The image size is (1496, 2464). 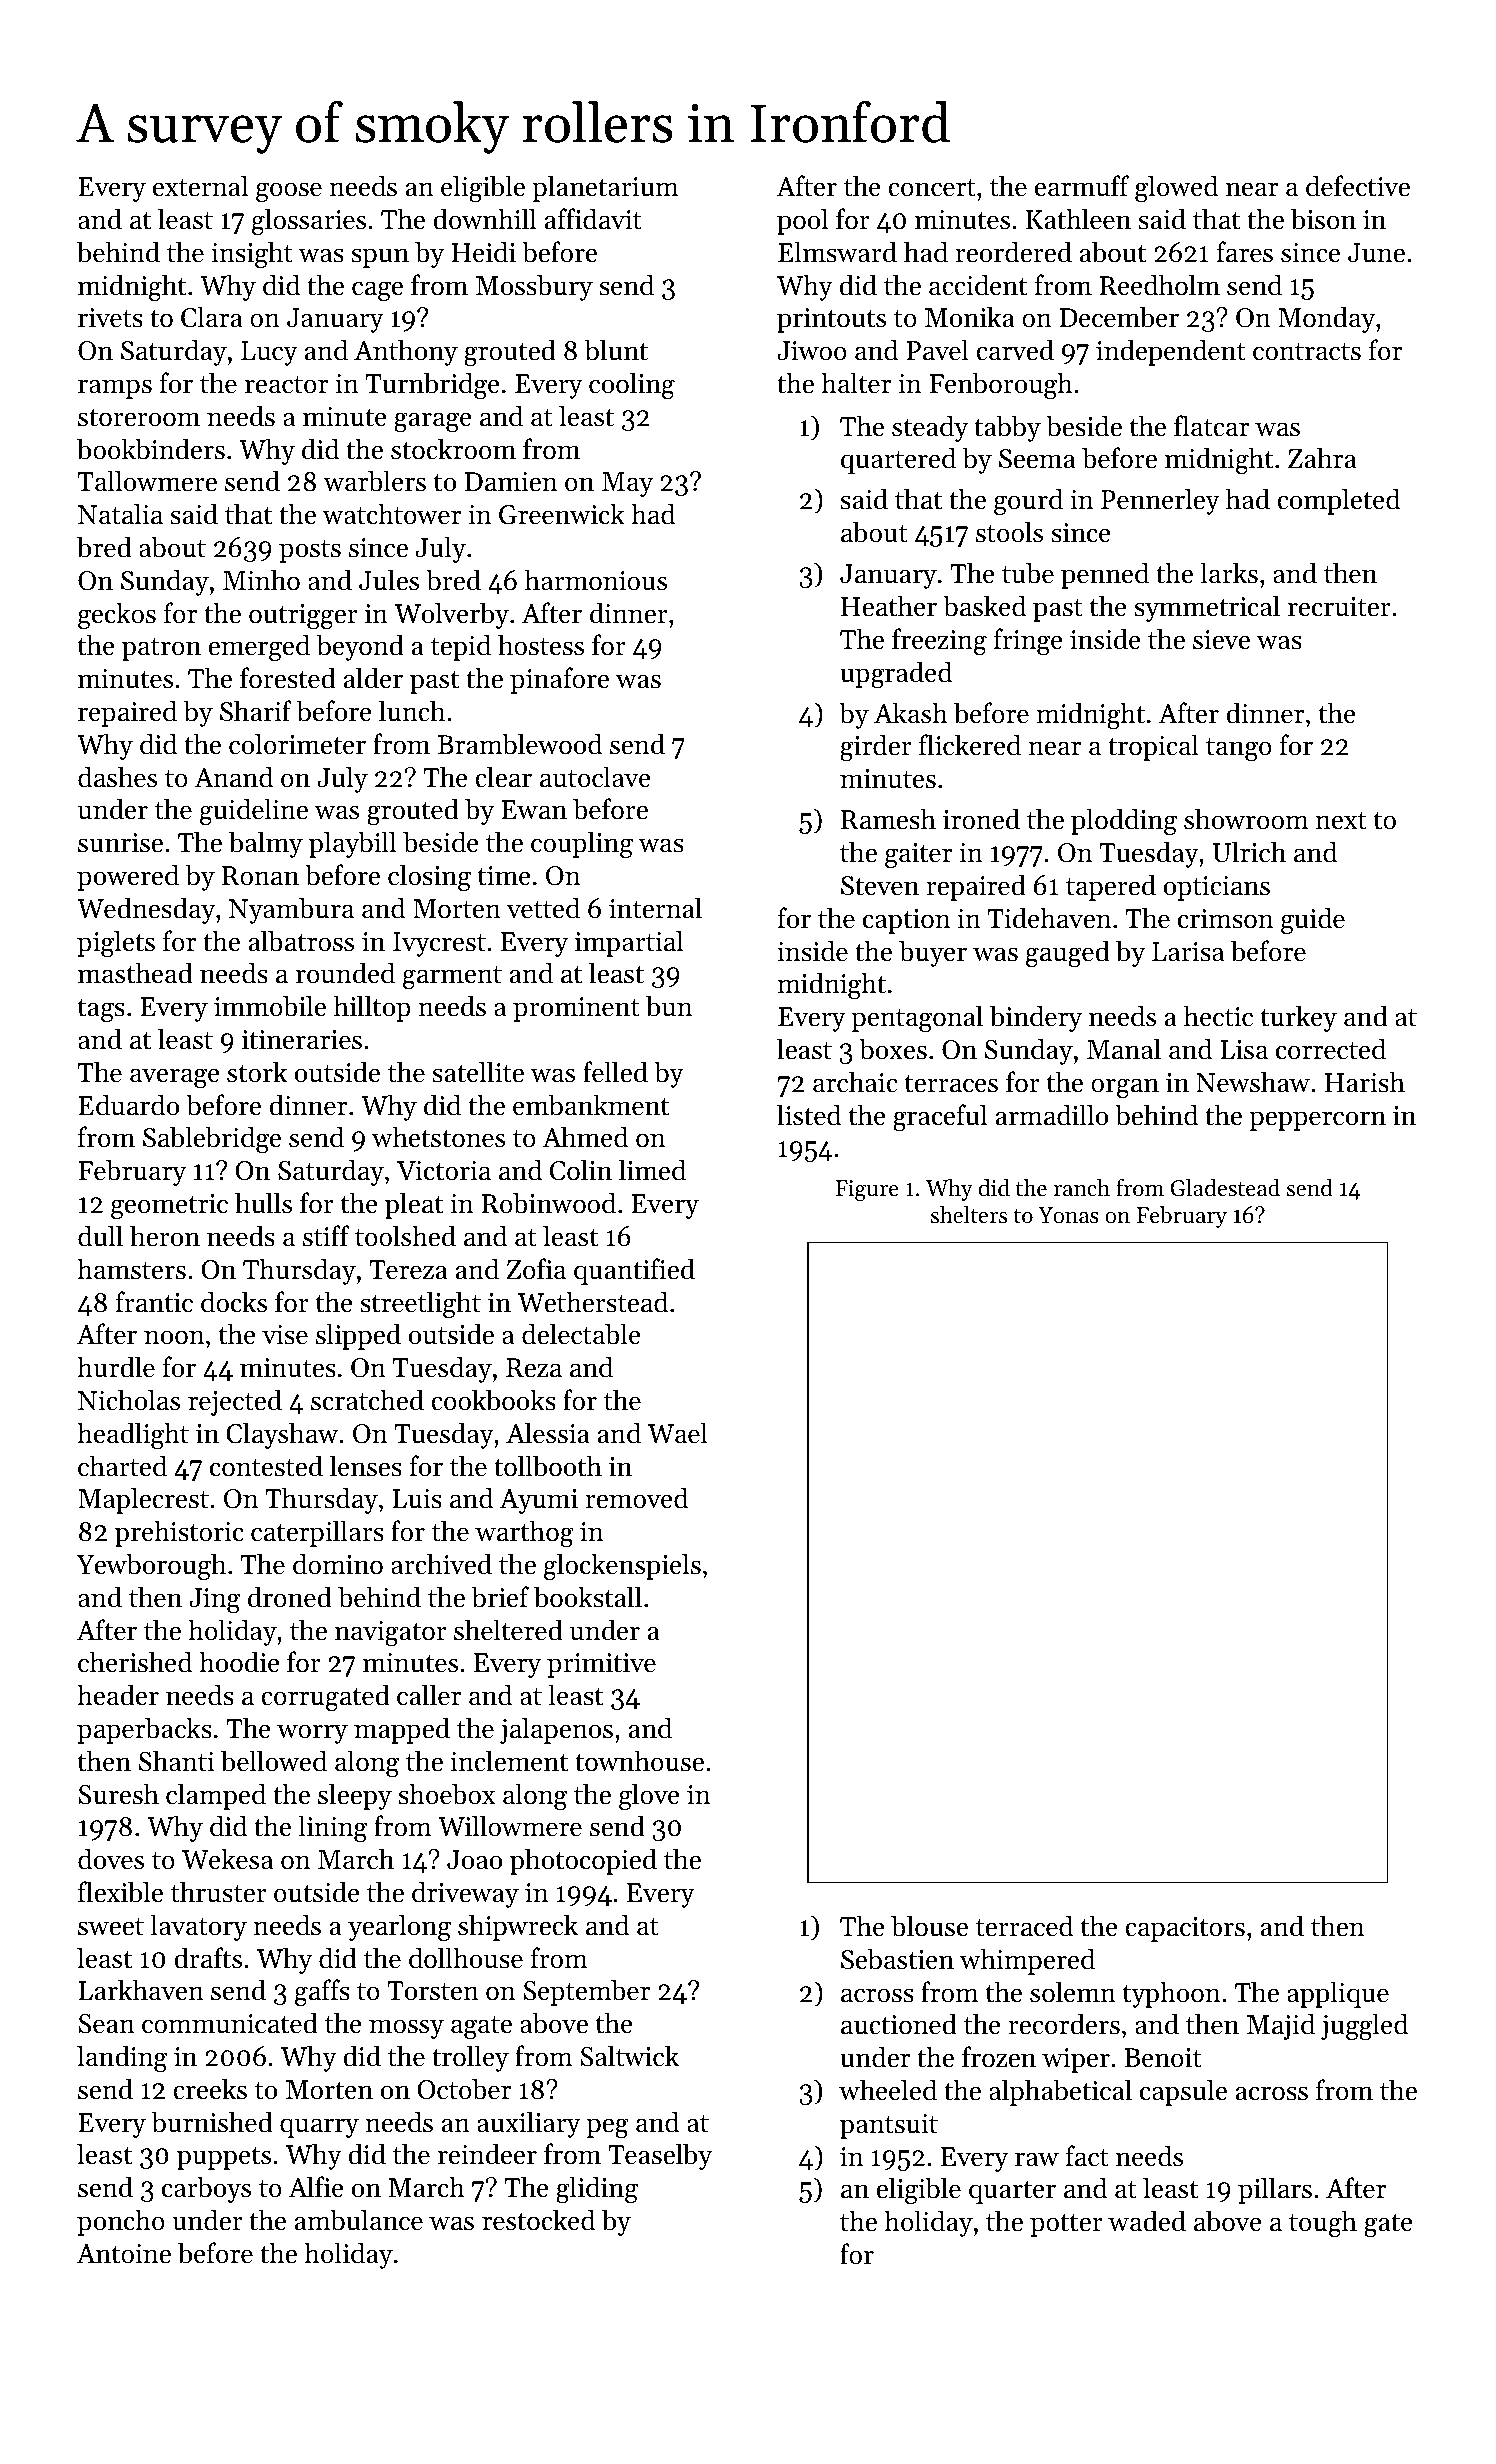 What do you see at coordinates (1239, 750) in the image?
I see `tango` at bounding box center [1239, 750].
